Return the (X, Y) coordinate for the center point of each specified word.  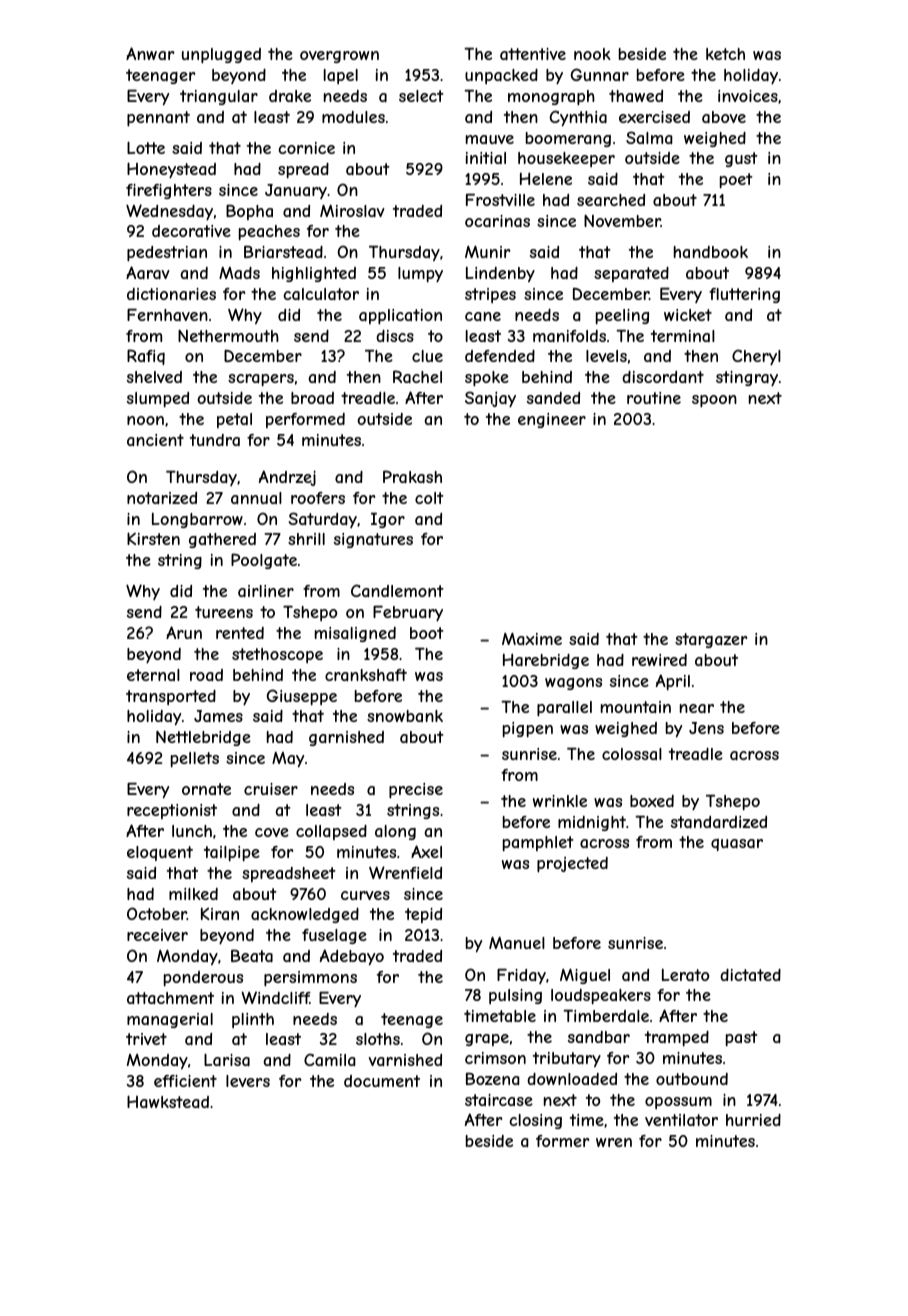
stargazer (711, 640)
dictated (750, 975)
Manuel (517, 942)
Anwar (150, 53)
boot (427, 633)
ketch (725, 54)
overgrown (339, 57)
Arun (184, 632)
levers (248, 1081)
